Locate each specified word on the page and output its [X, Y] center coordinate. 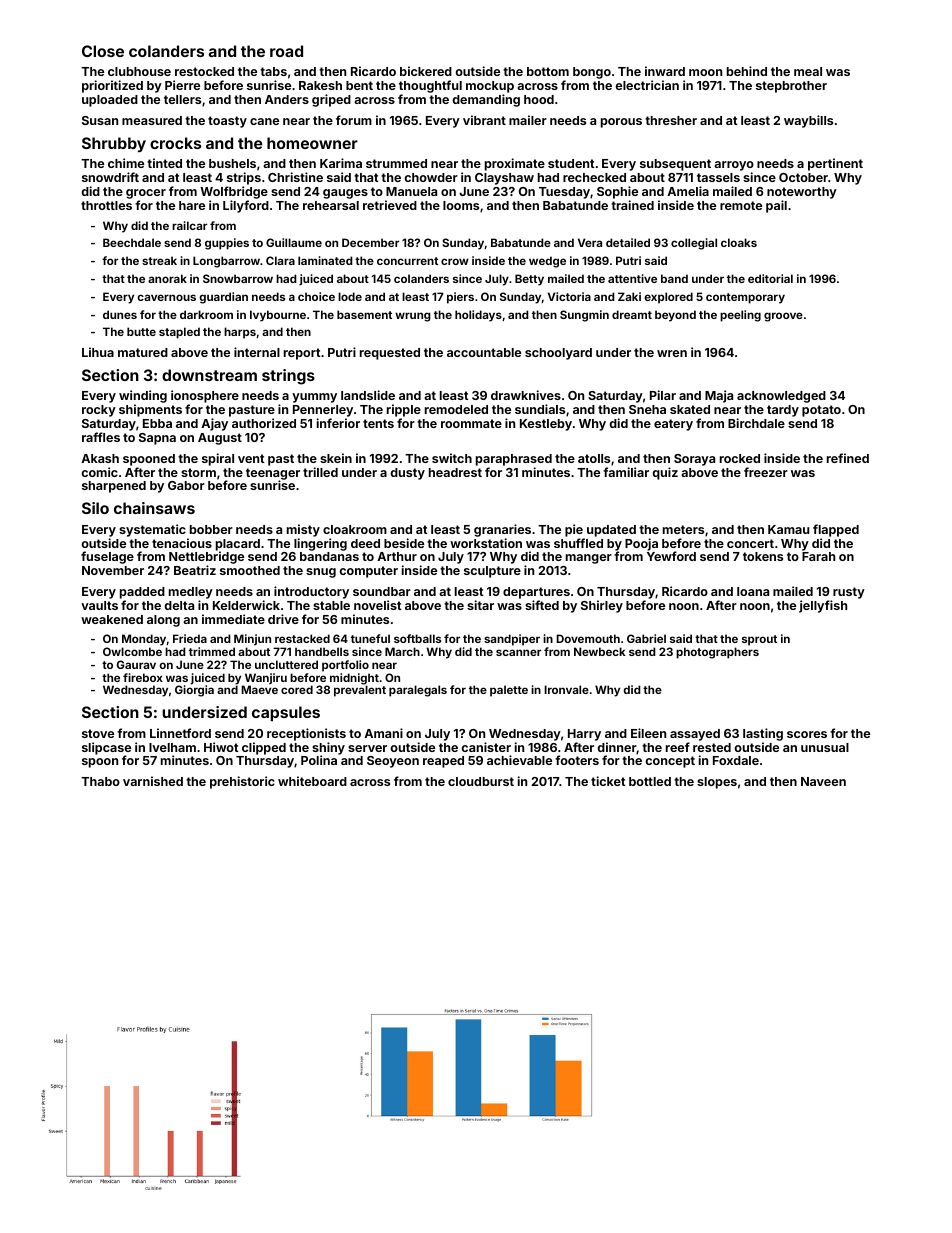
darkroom [206, 314]
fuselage [107, 557]
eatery [673, 425]
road [286, 51]
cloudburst [481, 781]
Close [103, 51]
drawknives [526, 395]
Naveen [823, 781]
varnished [153, 781]
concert [750, 543]
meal [808, 71]
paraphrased [514, 460]
